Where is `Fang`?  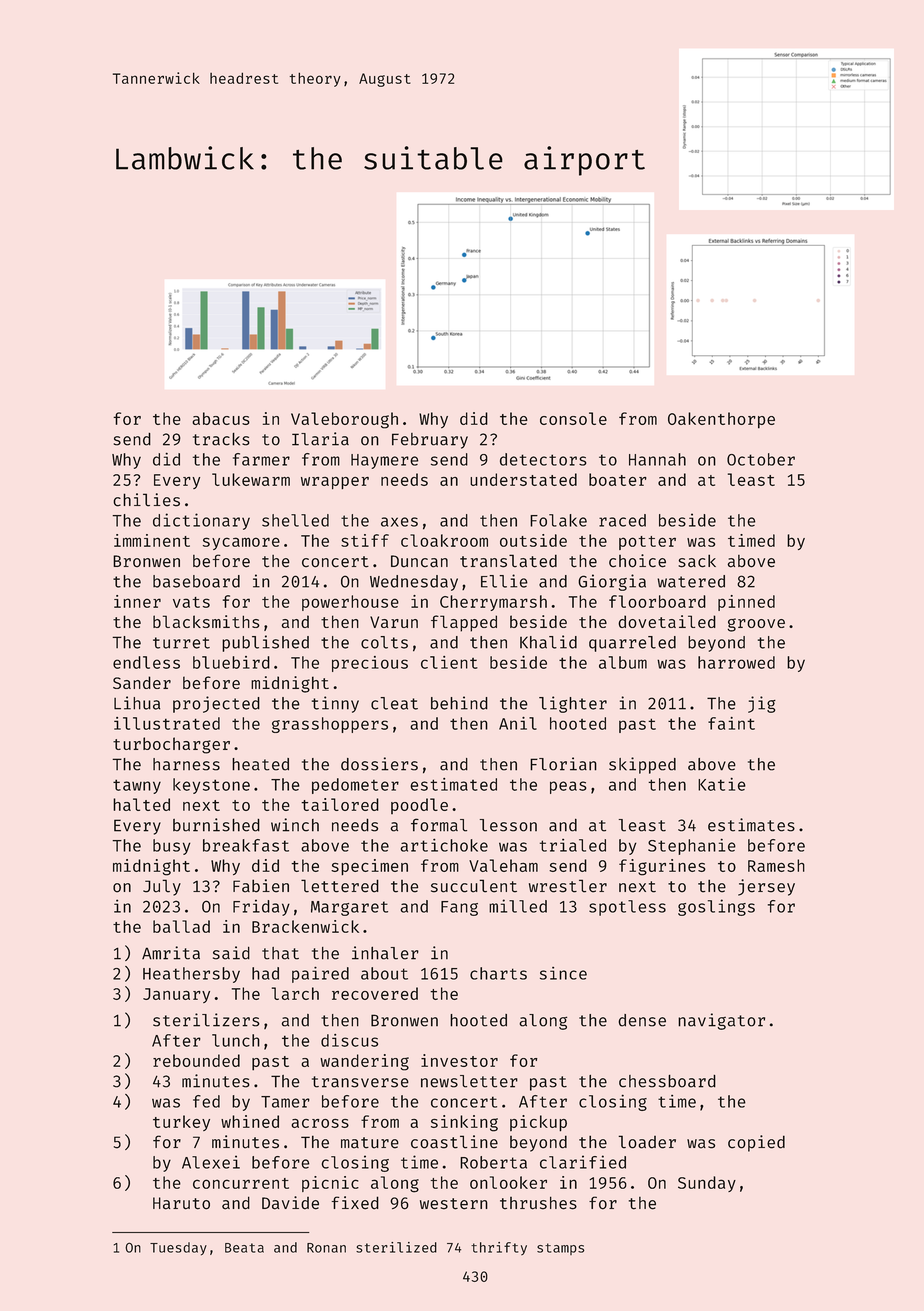 Fang is located at coordinates (459, 908).
